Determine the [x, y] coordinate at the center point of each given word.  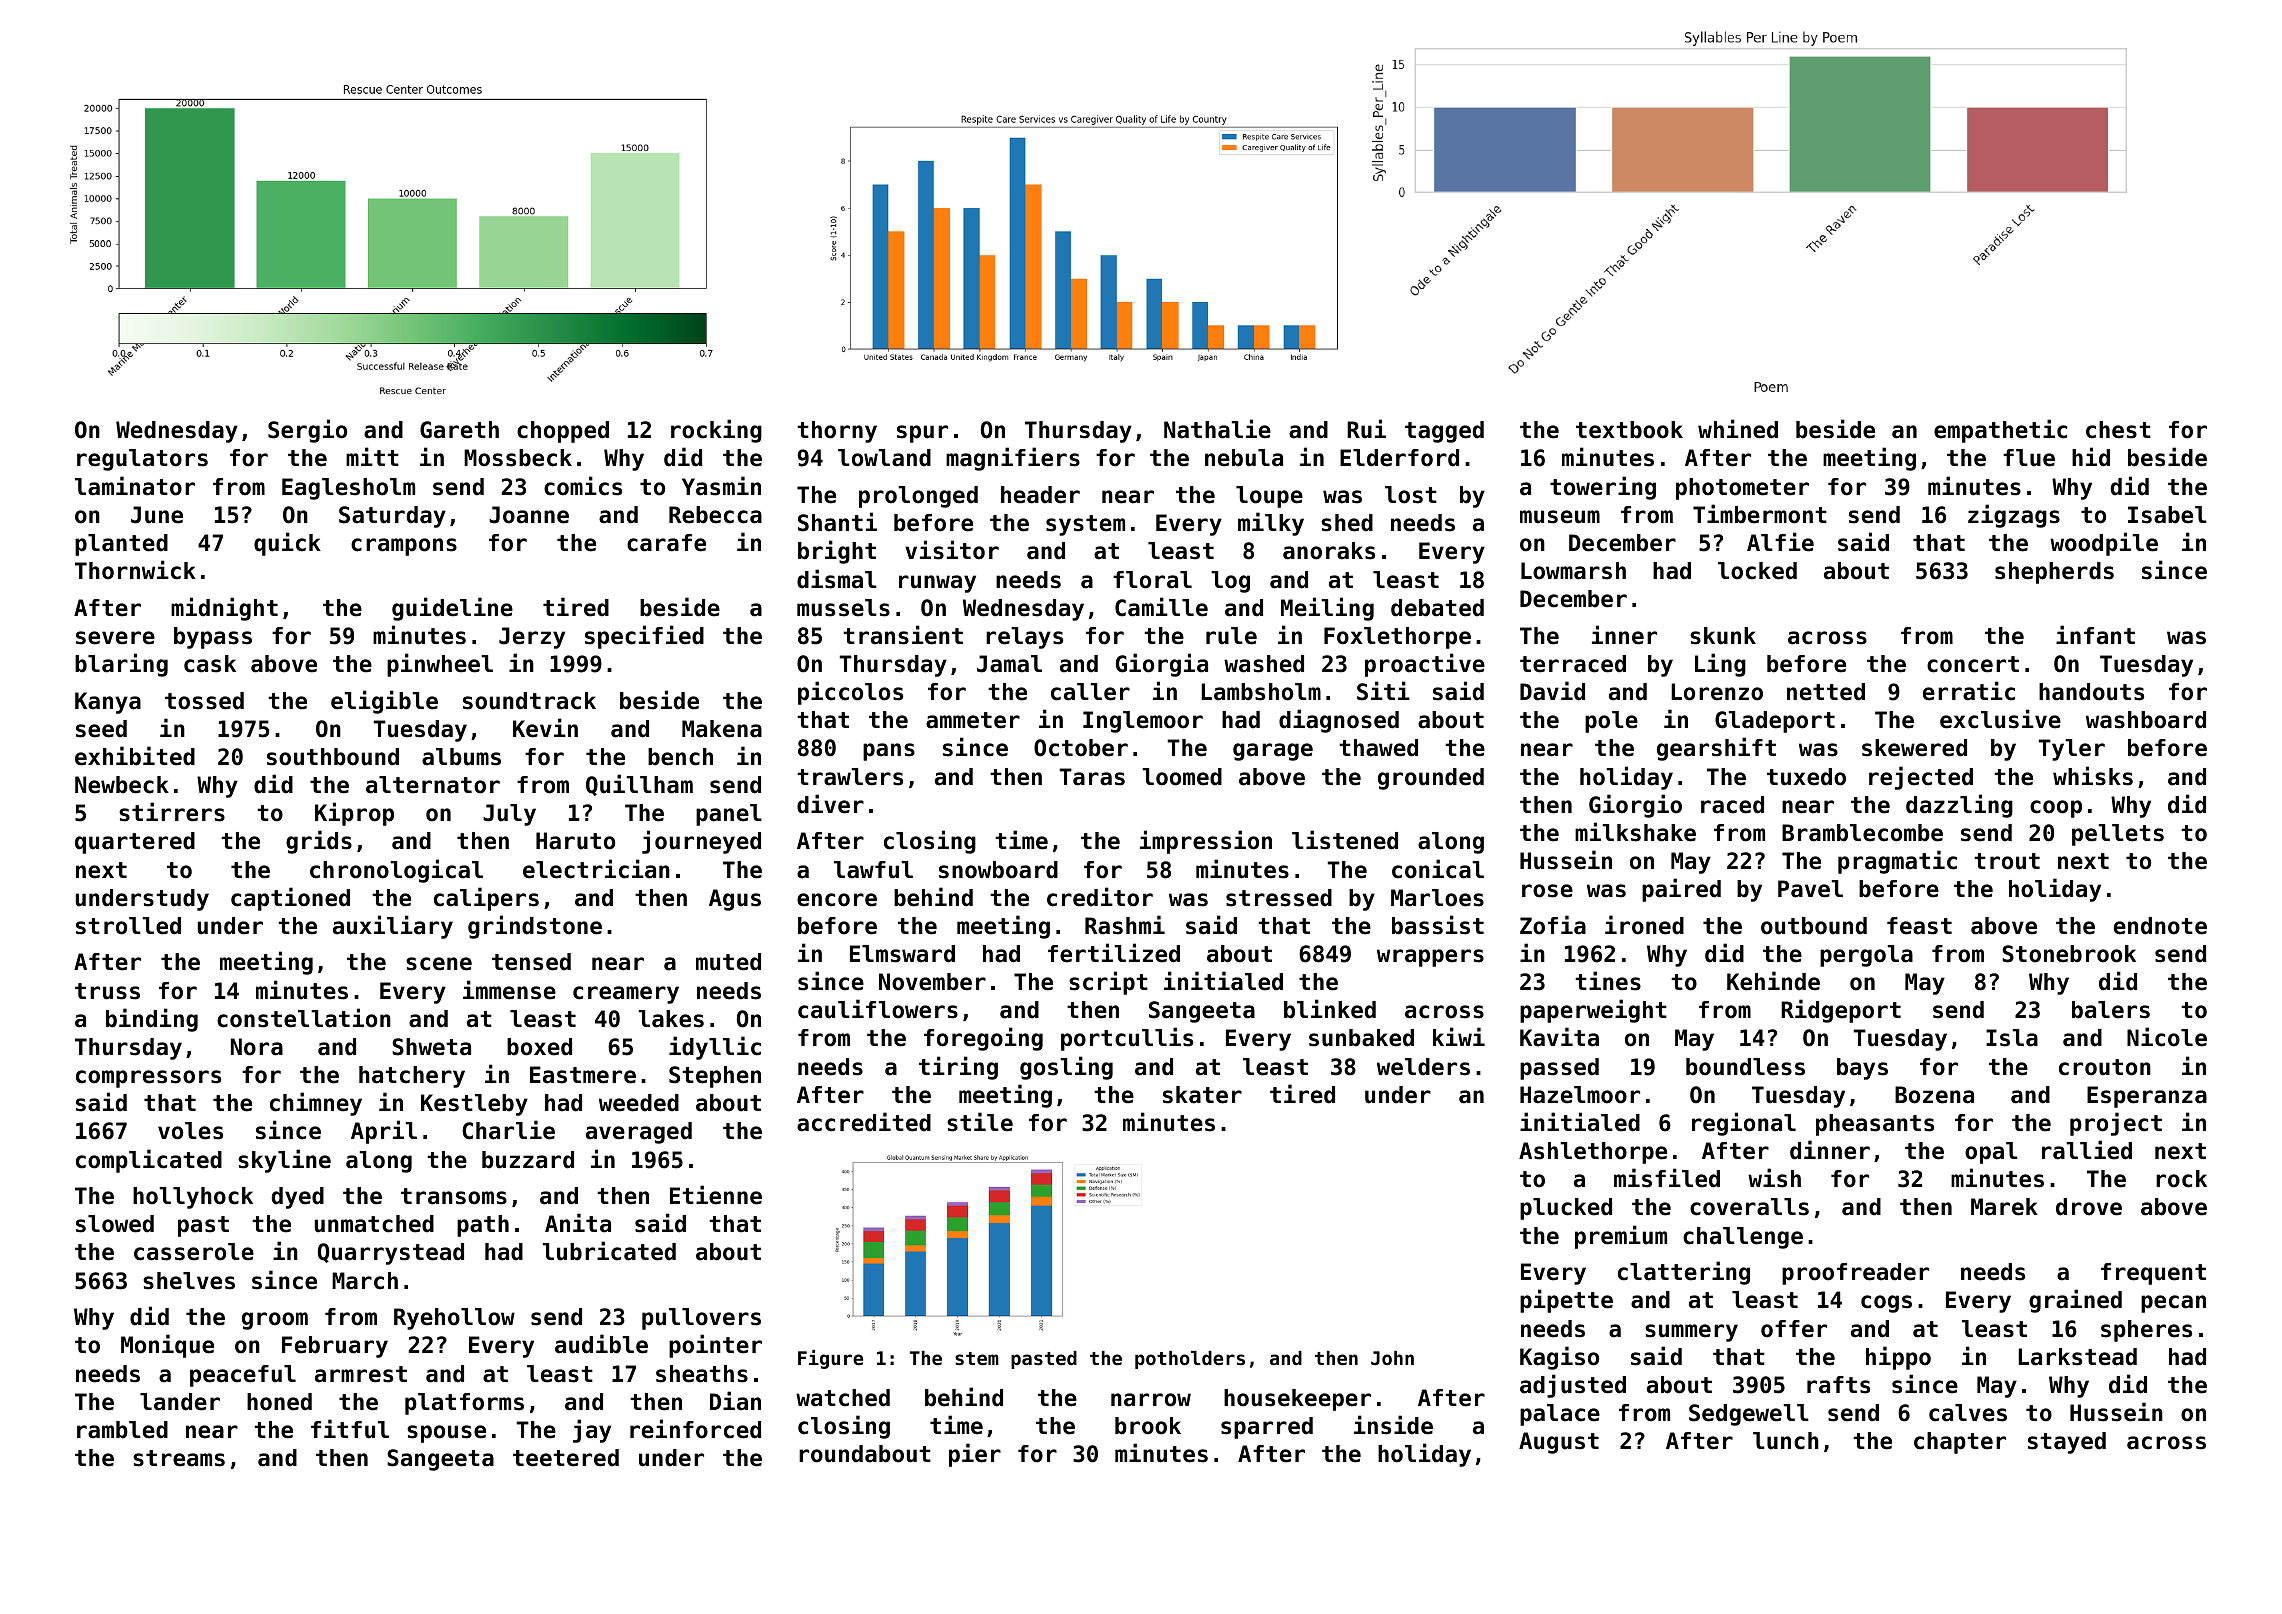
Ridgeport [1841, 1011]
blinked [1330, 1009]
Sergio [307, 431]
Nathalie [1217, 429]
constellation [304, 1018]
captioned [290, 899]
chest [2118, 430]
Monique [167, 1346]
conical [1438, 869]
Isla [2012, 1038]
